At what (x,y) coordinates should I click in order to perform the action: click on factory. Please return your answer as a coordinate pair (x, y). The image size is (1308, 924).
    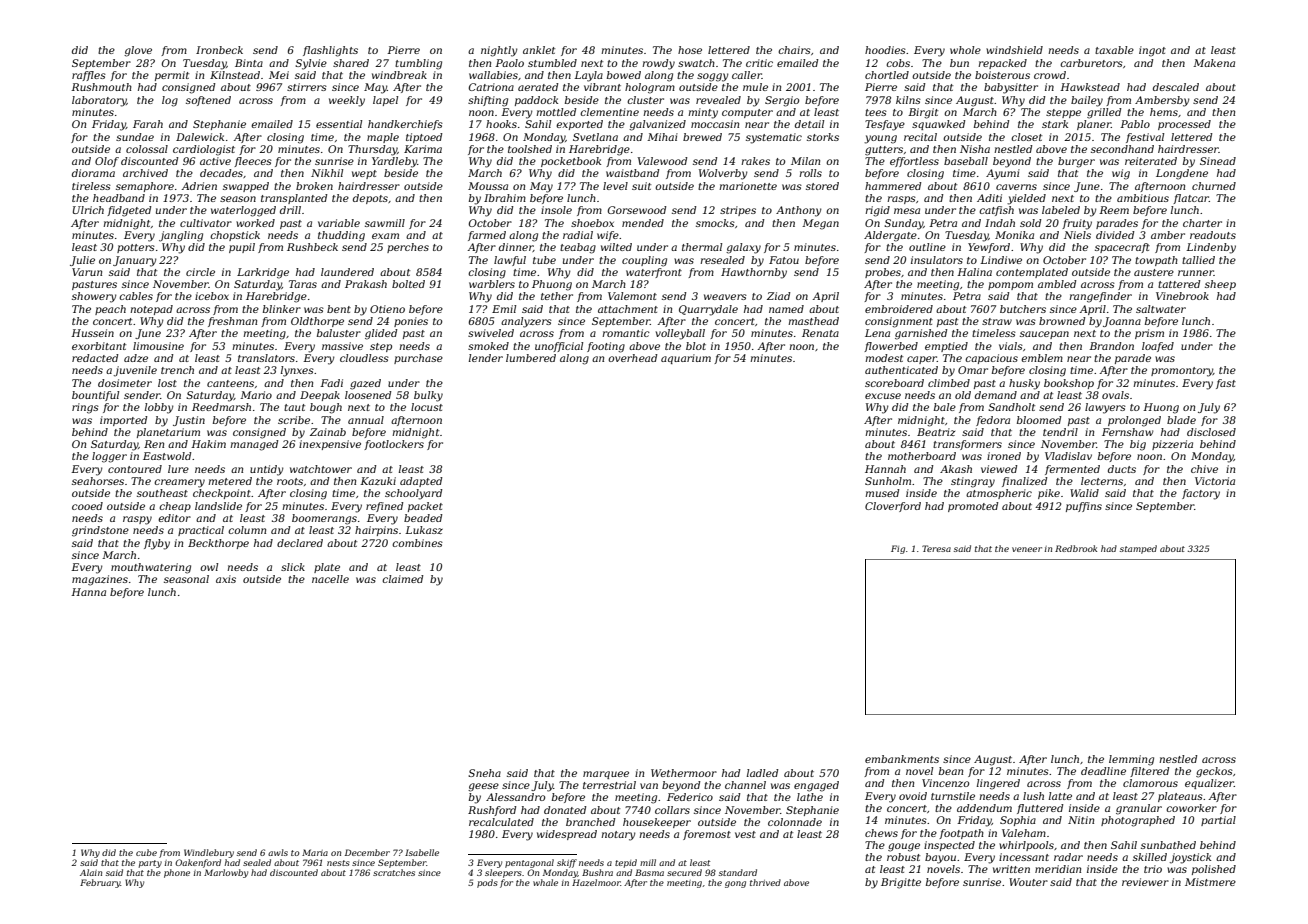
    Looking at the image, I should click on (1201, 494).
